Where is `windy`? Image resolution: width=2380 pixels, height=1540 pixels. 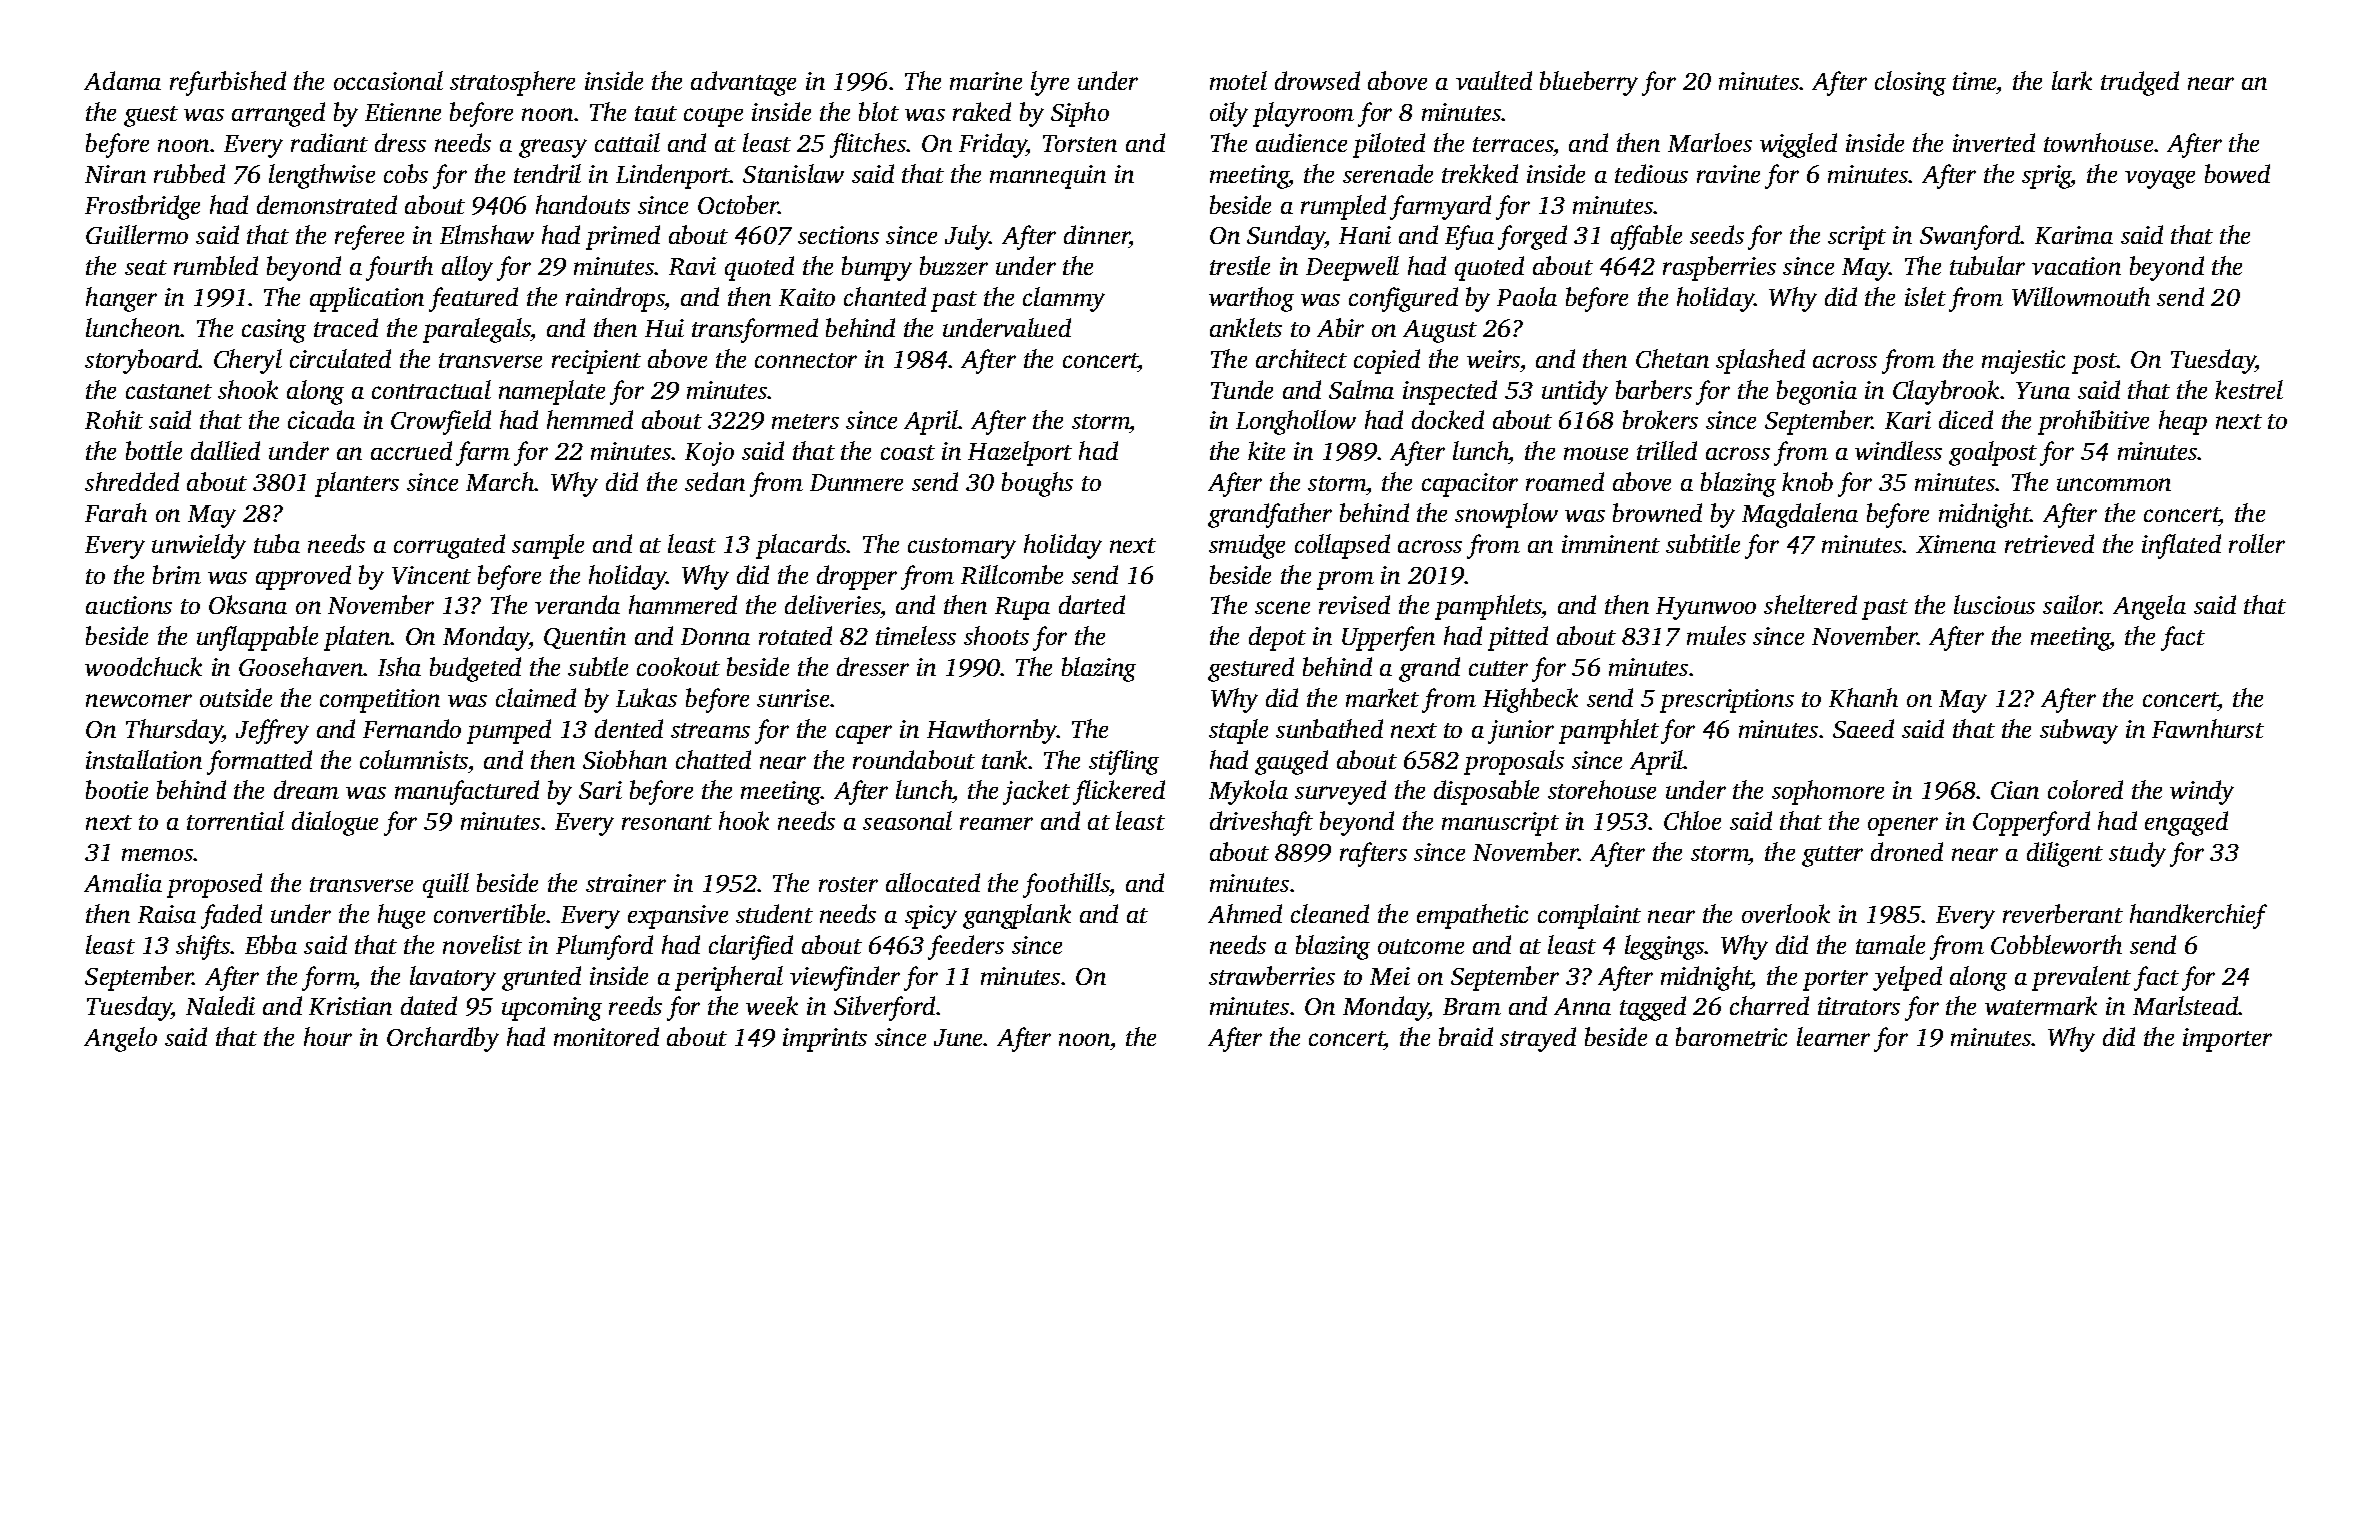 windy is located at coordinates (2202, 792).
